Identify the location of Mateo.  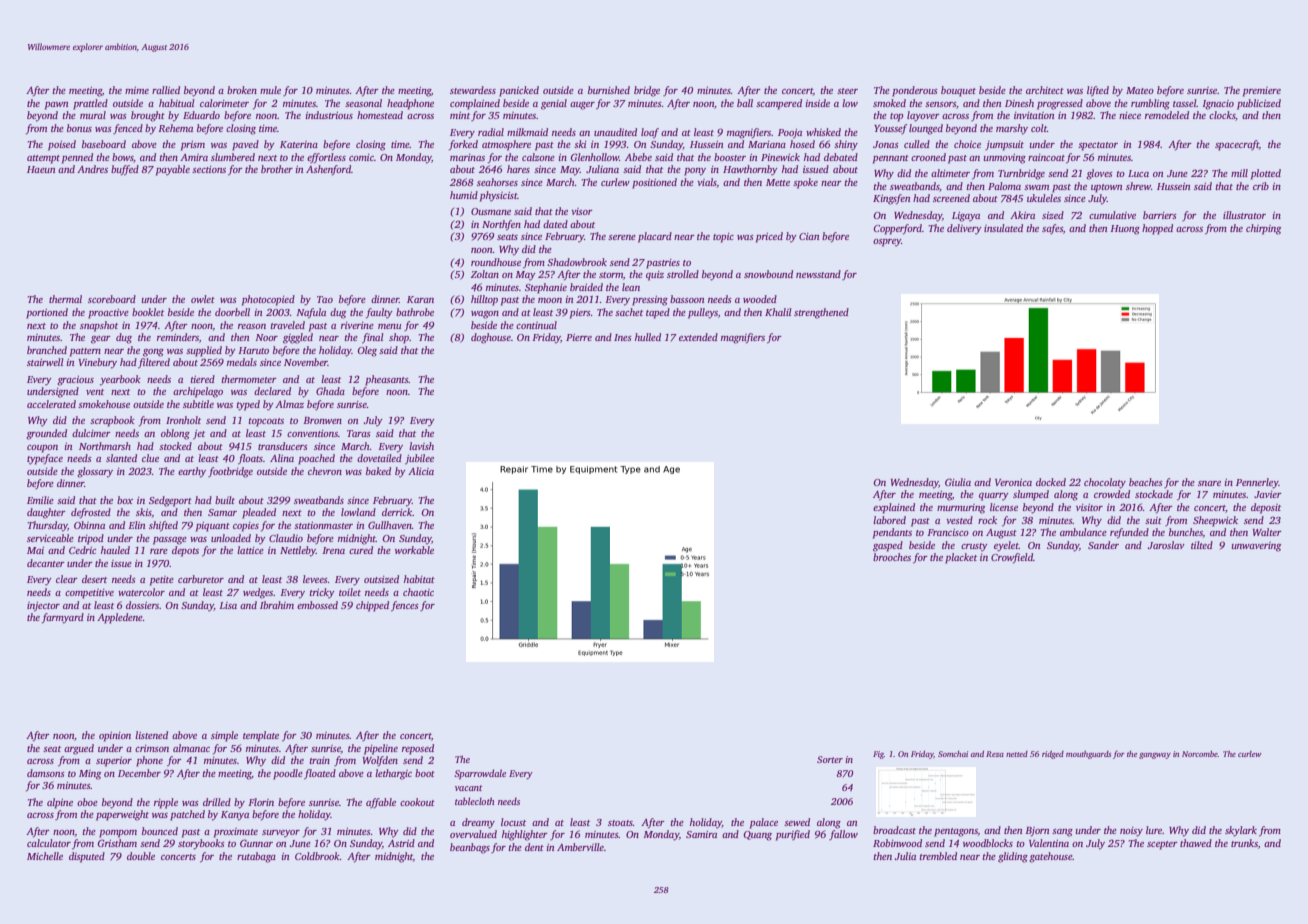
(1140, 90).
